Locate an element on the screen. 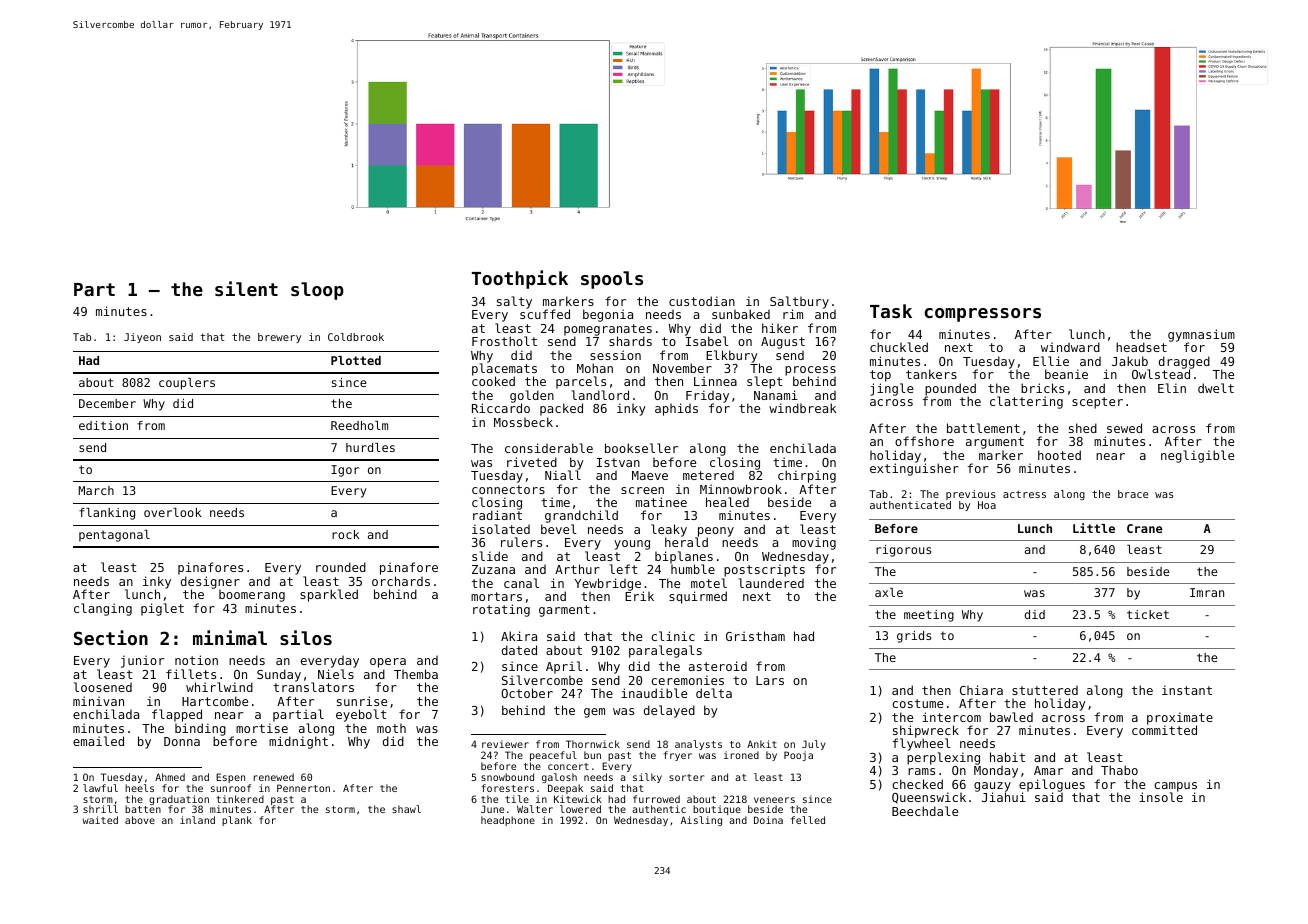 The width and height of the screenshot is (1308, 924). Reedholm is located at coordinates (359, 425).
